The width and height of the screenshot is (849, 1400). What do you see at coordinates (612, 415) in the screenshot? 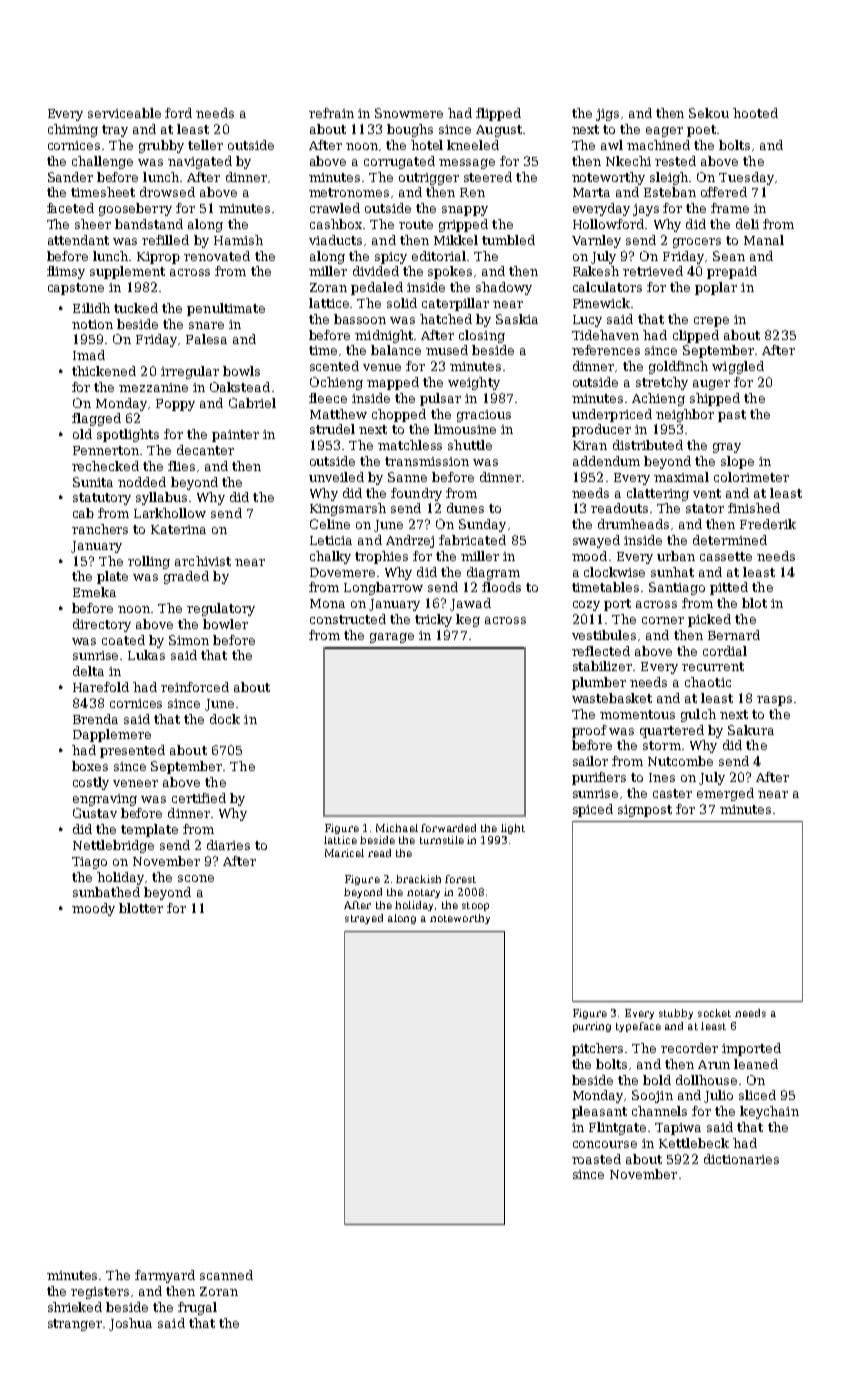
I see `underpriced` at bounding box center [612, 415].
